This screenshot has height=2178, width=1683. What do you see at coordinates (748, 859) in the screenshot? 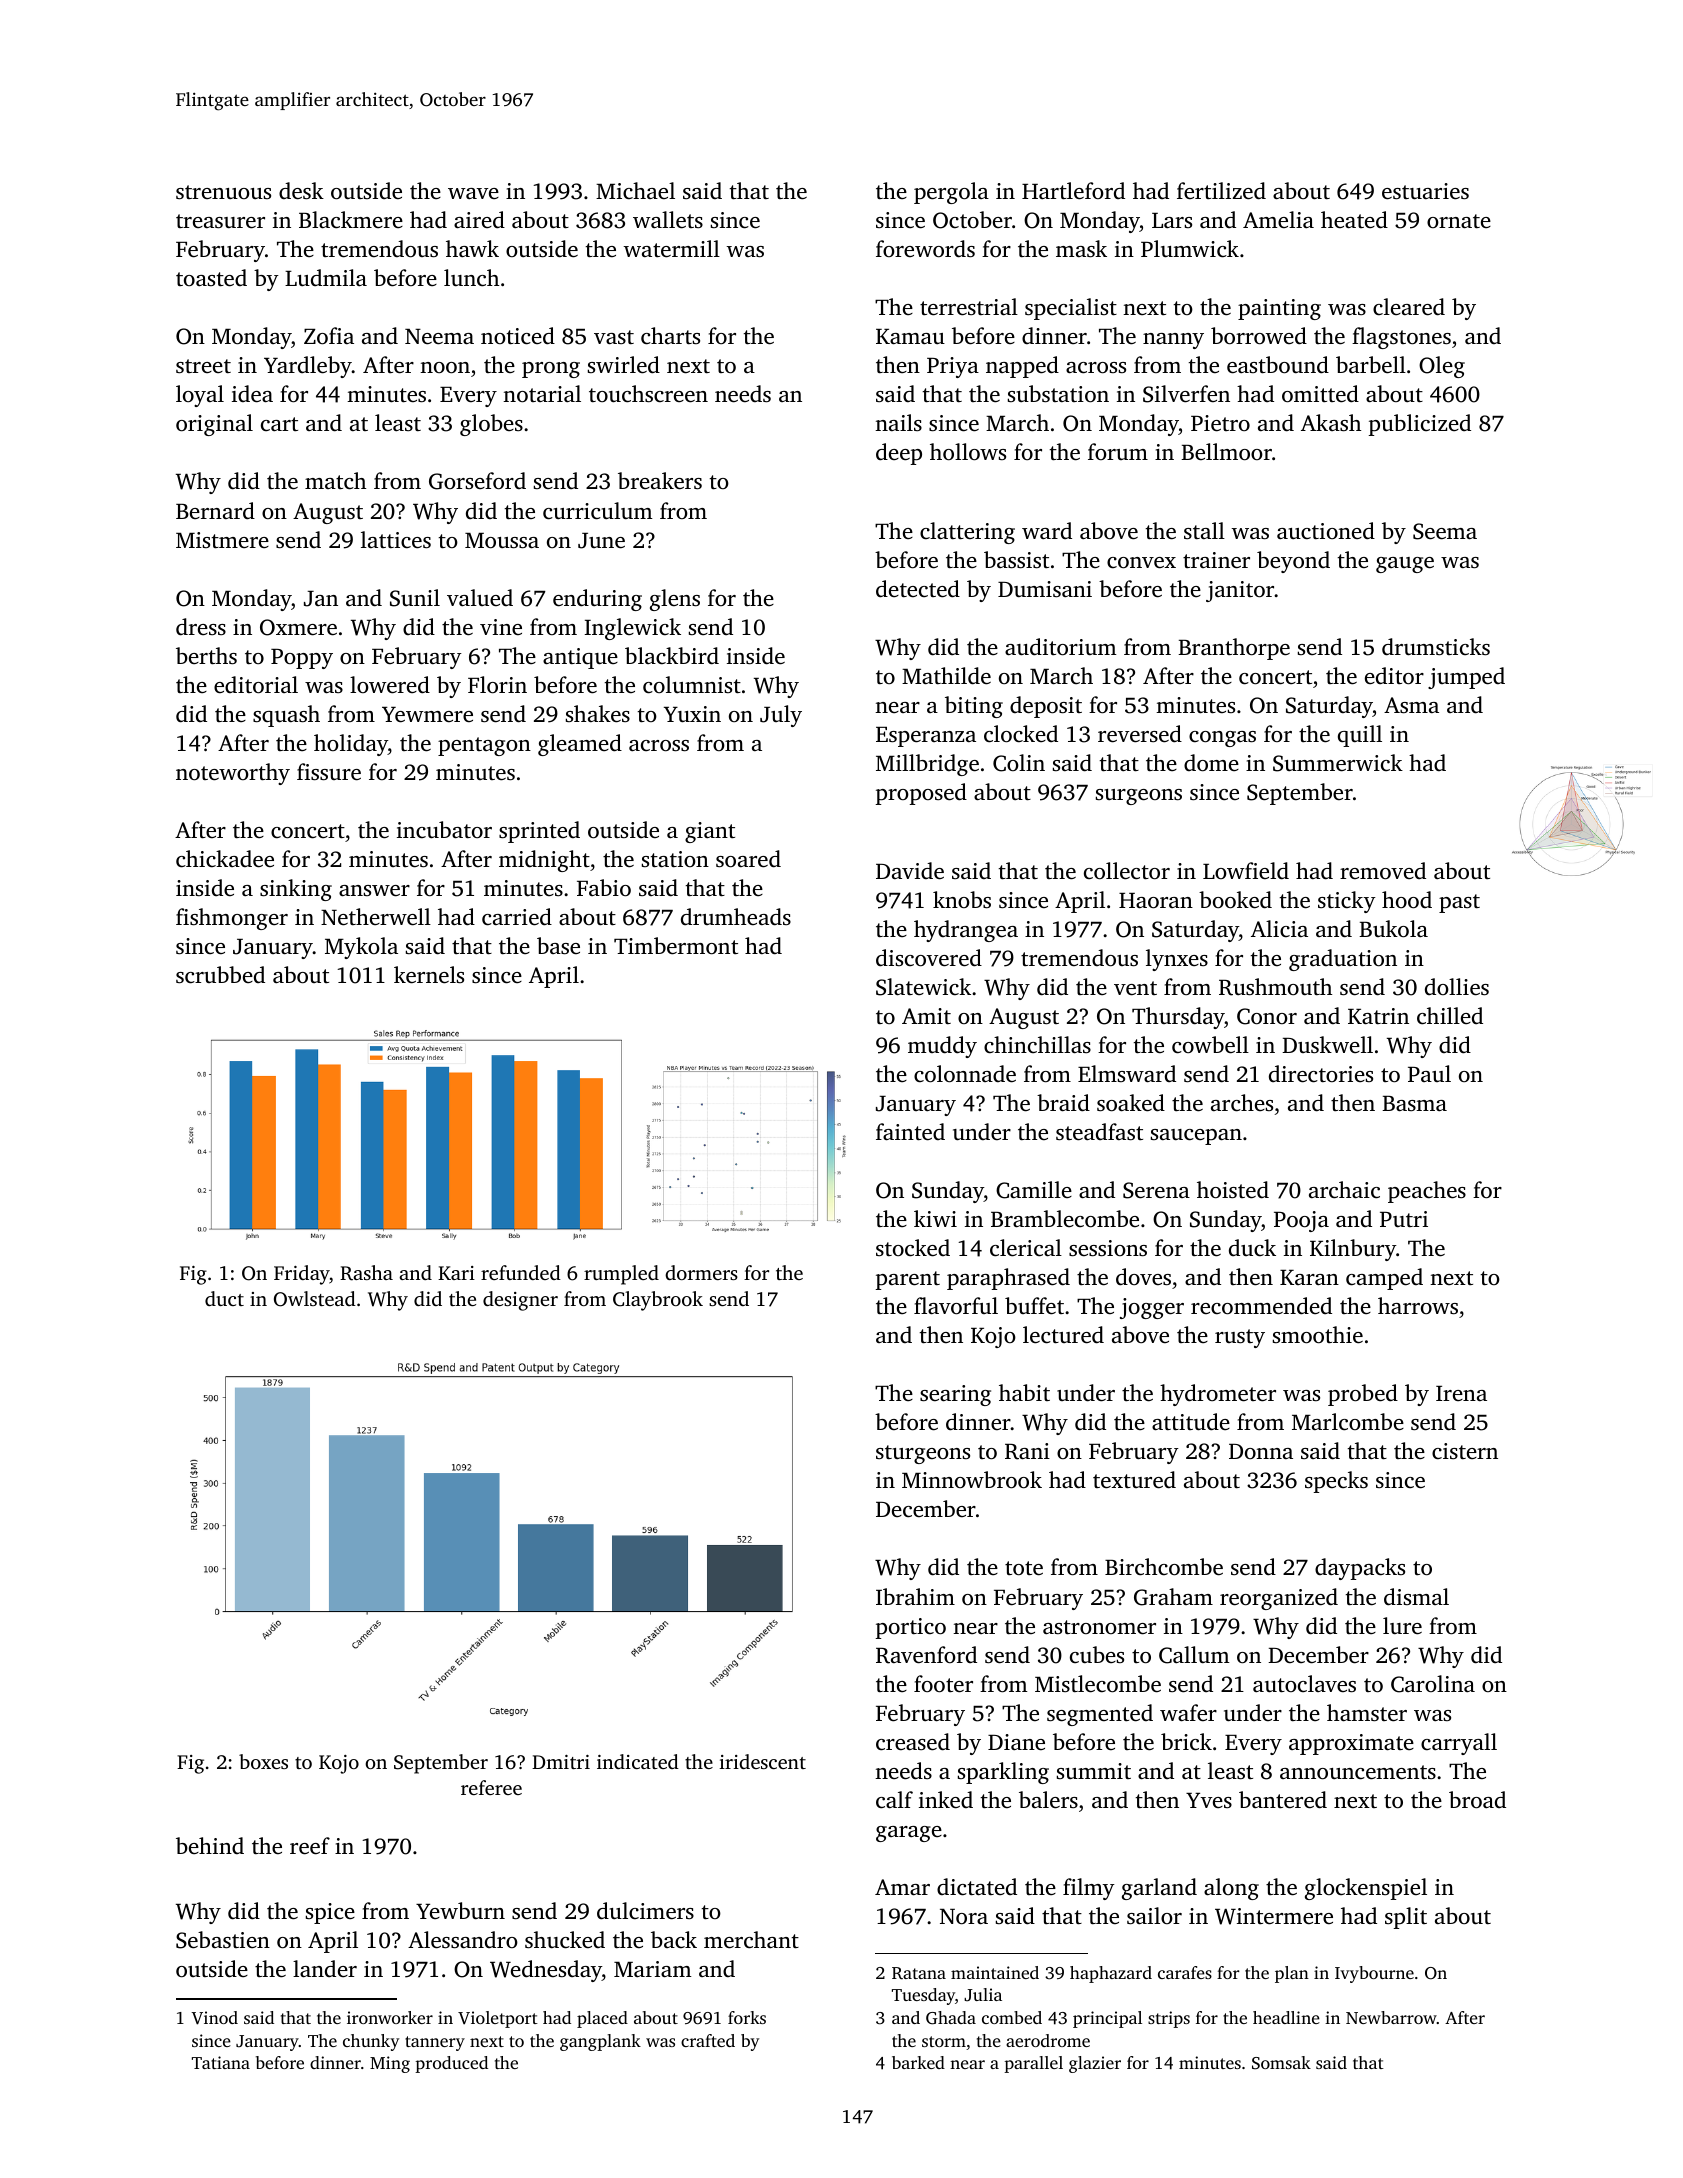
I see `soared` at bounding box center [748, 859].
